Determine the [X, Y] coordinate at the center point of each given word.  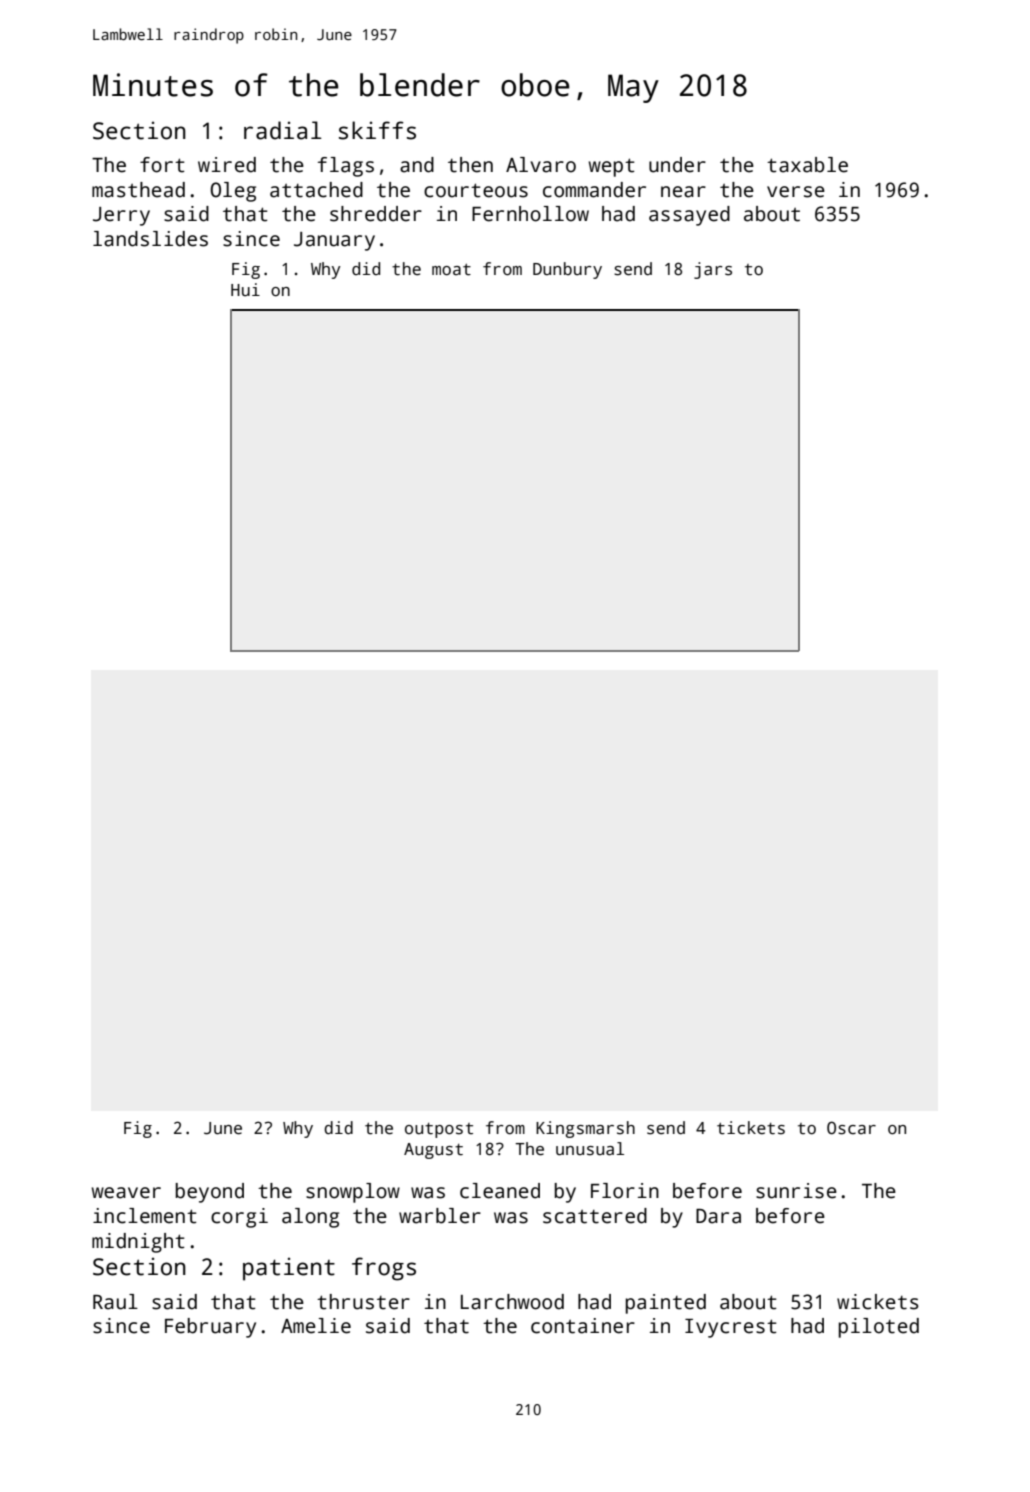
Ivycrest [731, 1328]
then [470, 165]
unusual [590, 1149]
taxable [807, 165]
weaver [126, 1193]
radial [283, 130]
